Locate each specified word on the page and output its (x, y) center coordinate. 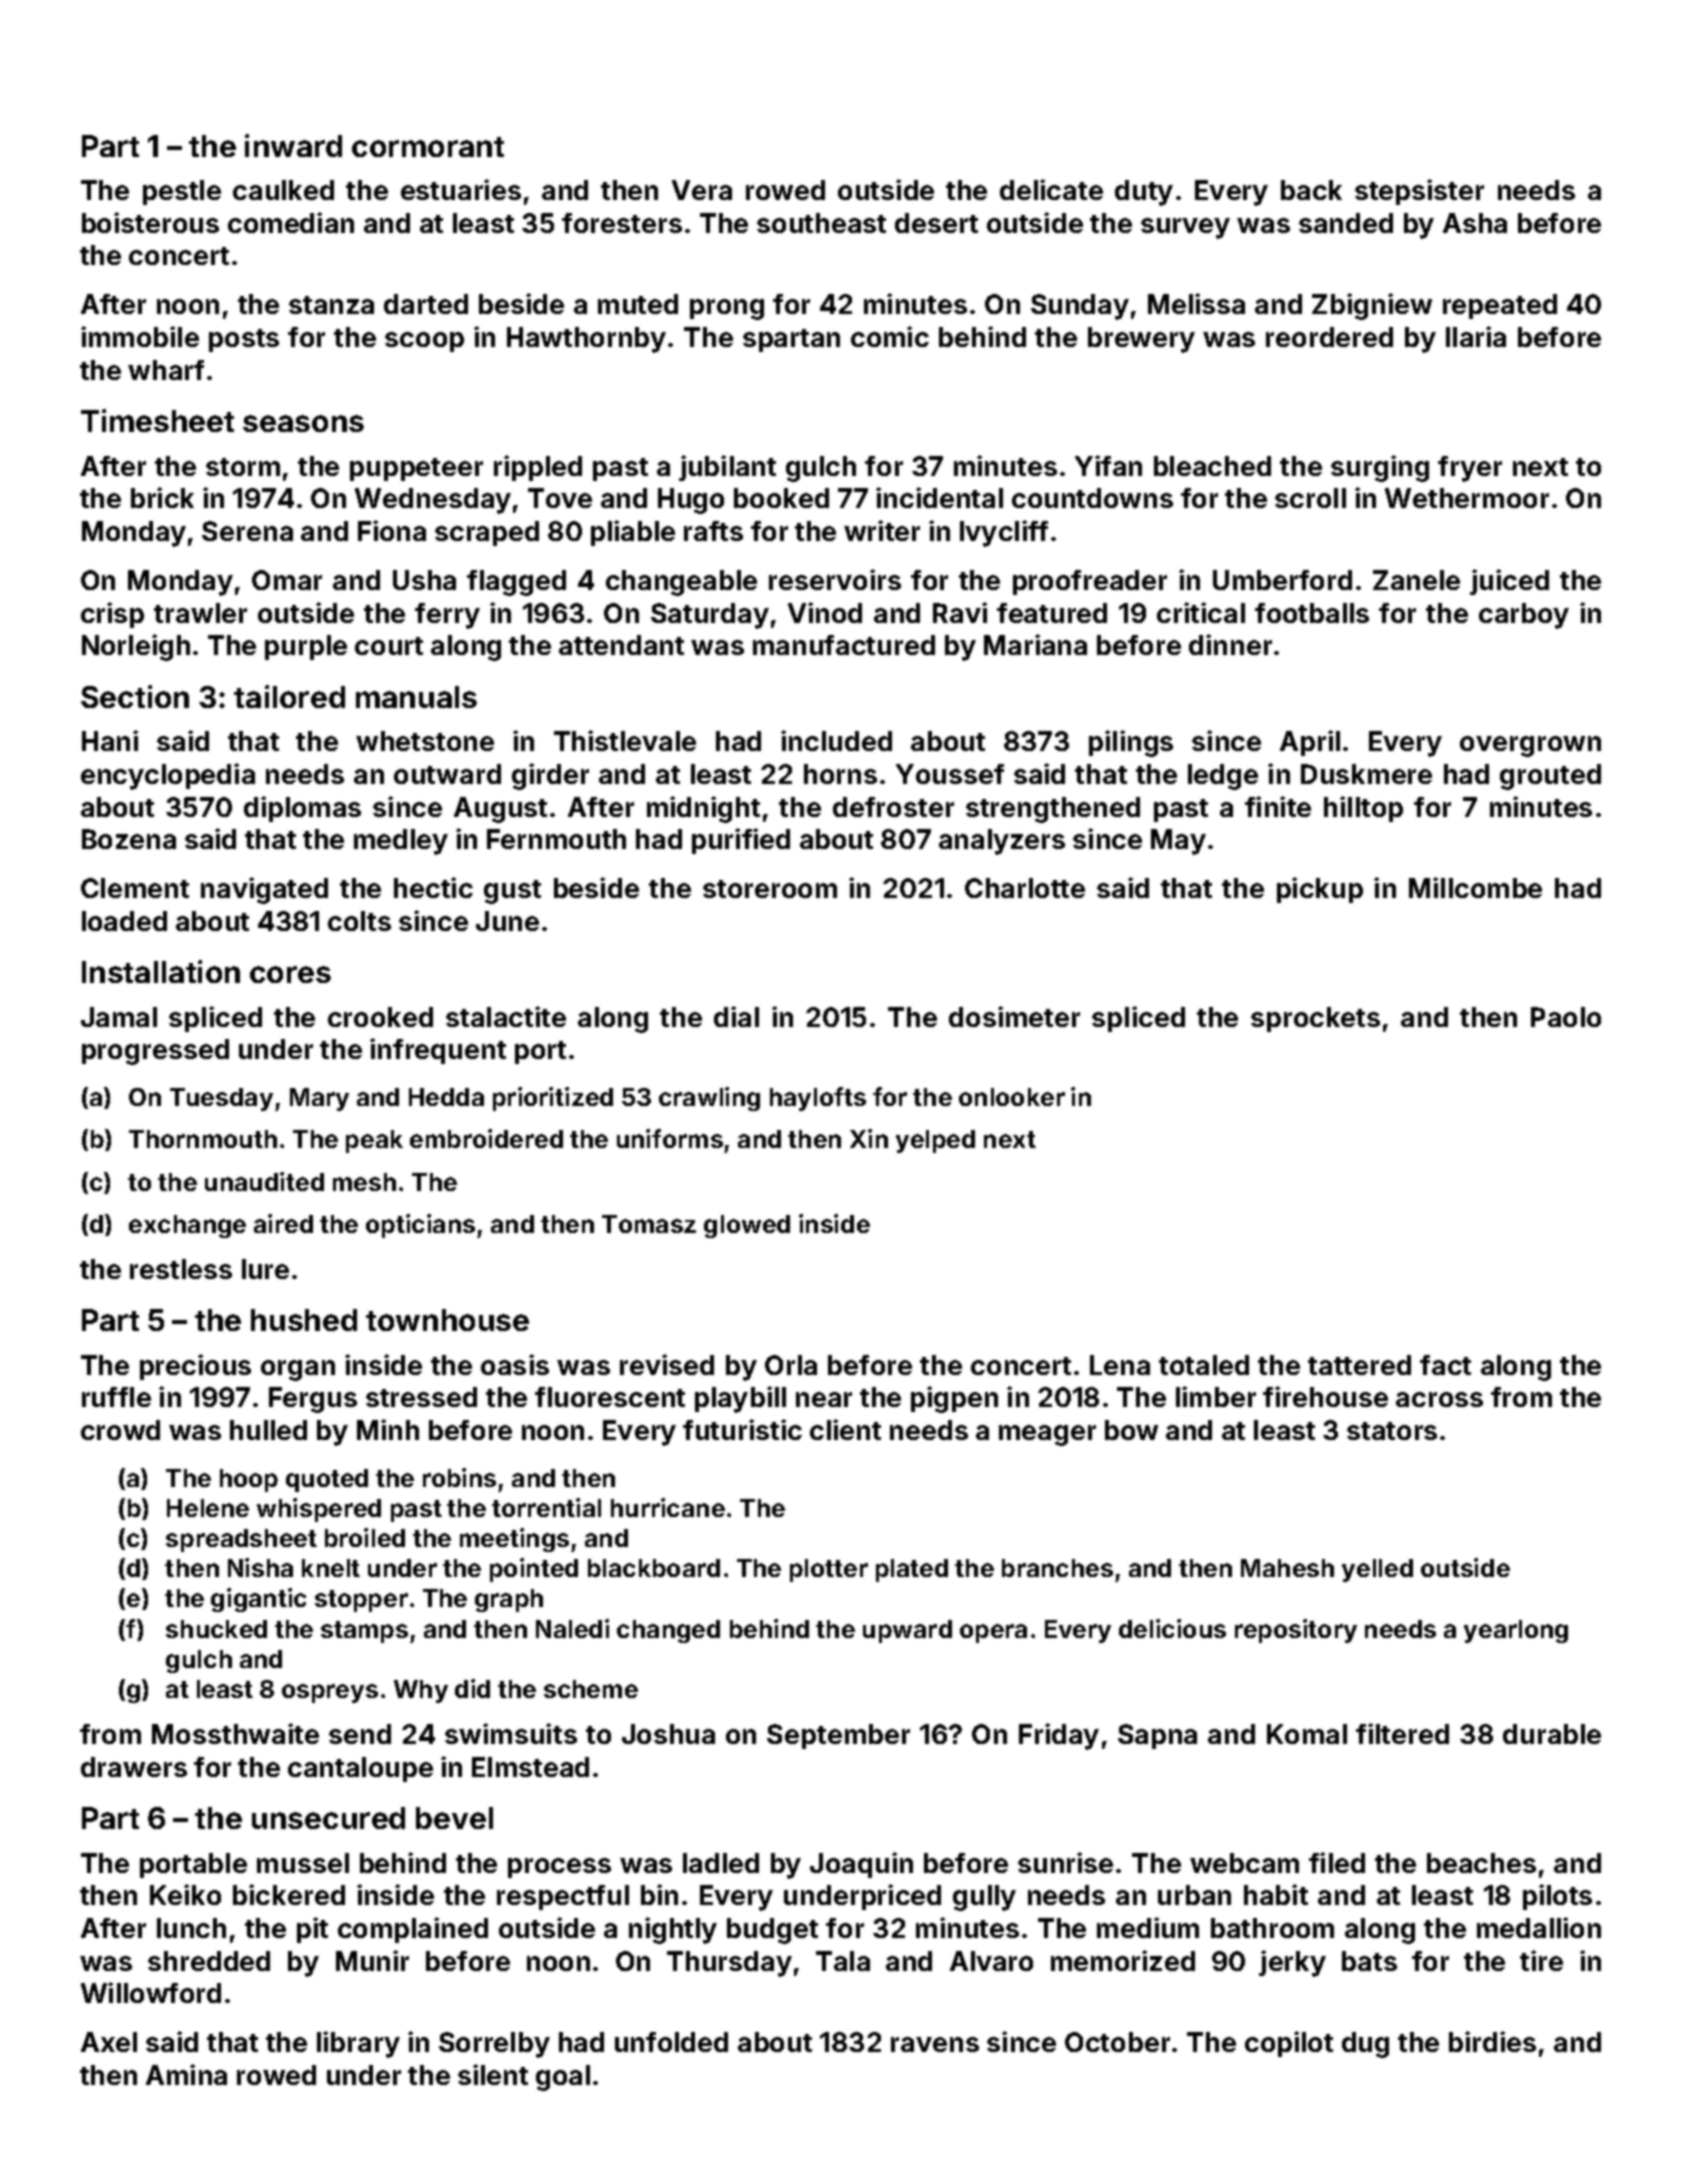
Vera (702, 190)
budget (772, 1931)
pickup (1320, 890)
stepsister (1419, 192)
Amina (186, 2074)
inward (293, 145)
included (836, 740)
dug (1365, 2045)
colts (359, 921)
